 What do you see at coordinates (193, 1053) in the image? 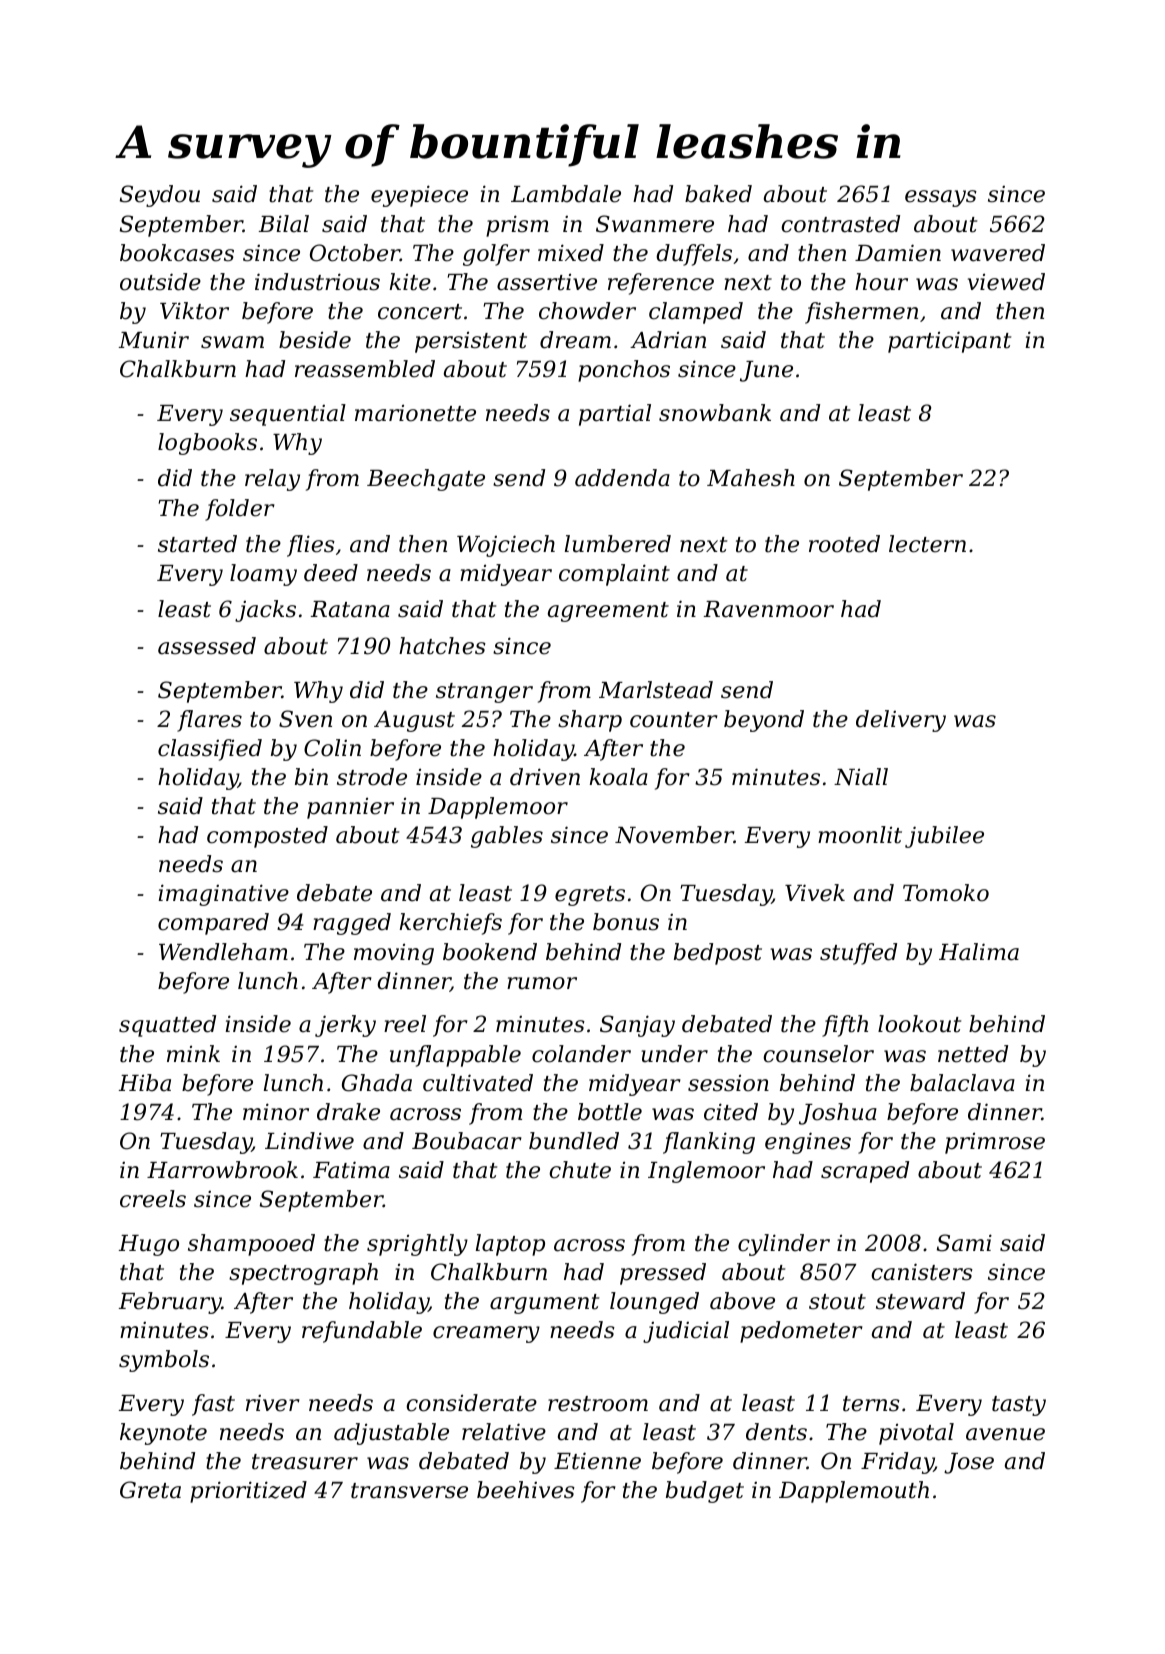
I see `mink` at bounding box center [193, 1053].
